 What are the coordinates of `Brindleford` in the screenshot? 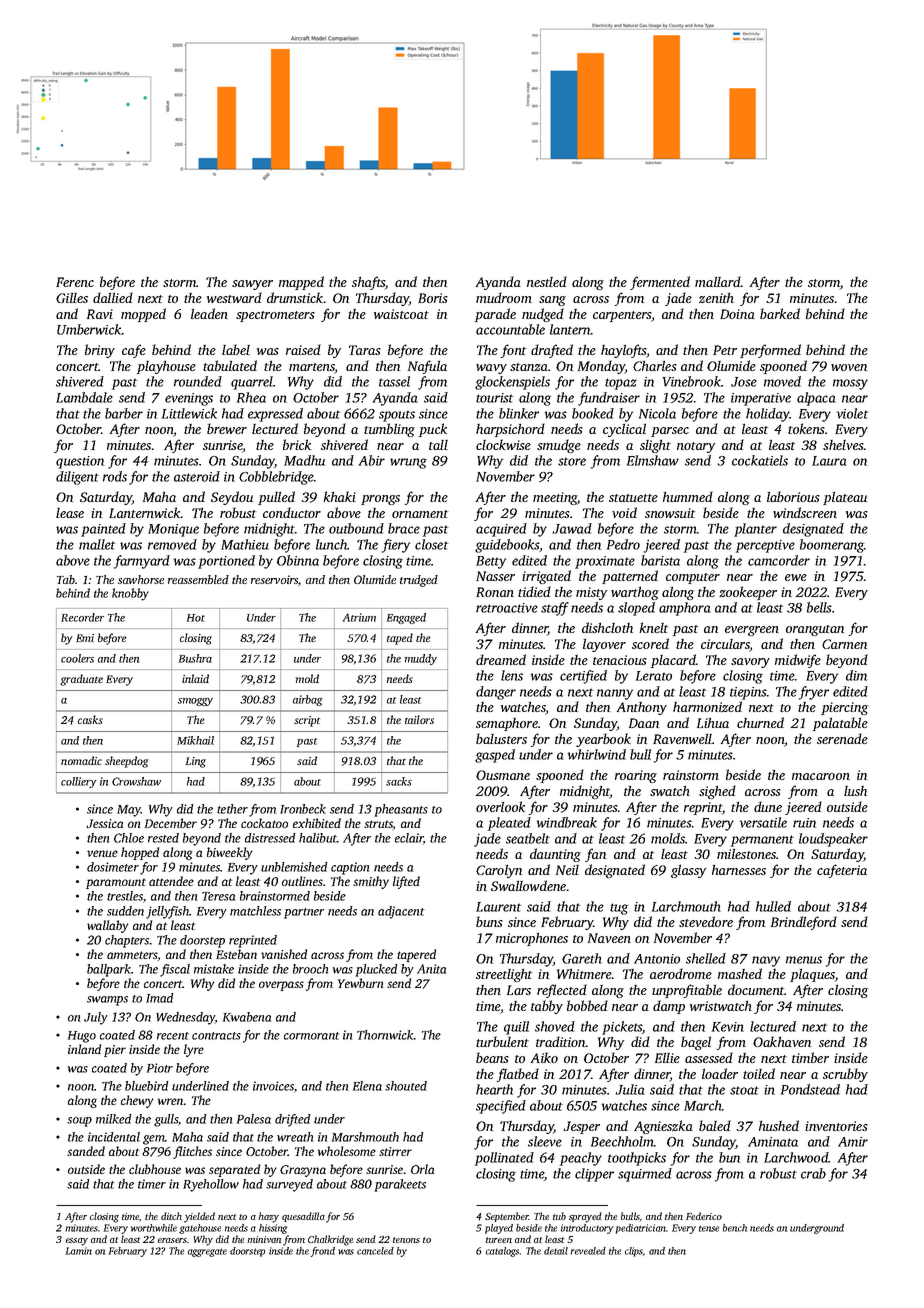 It's located at (804, 923).
